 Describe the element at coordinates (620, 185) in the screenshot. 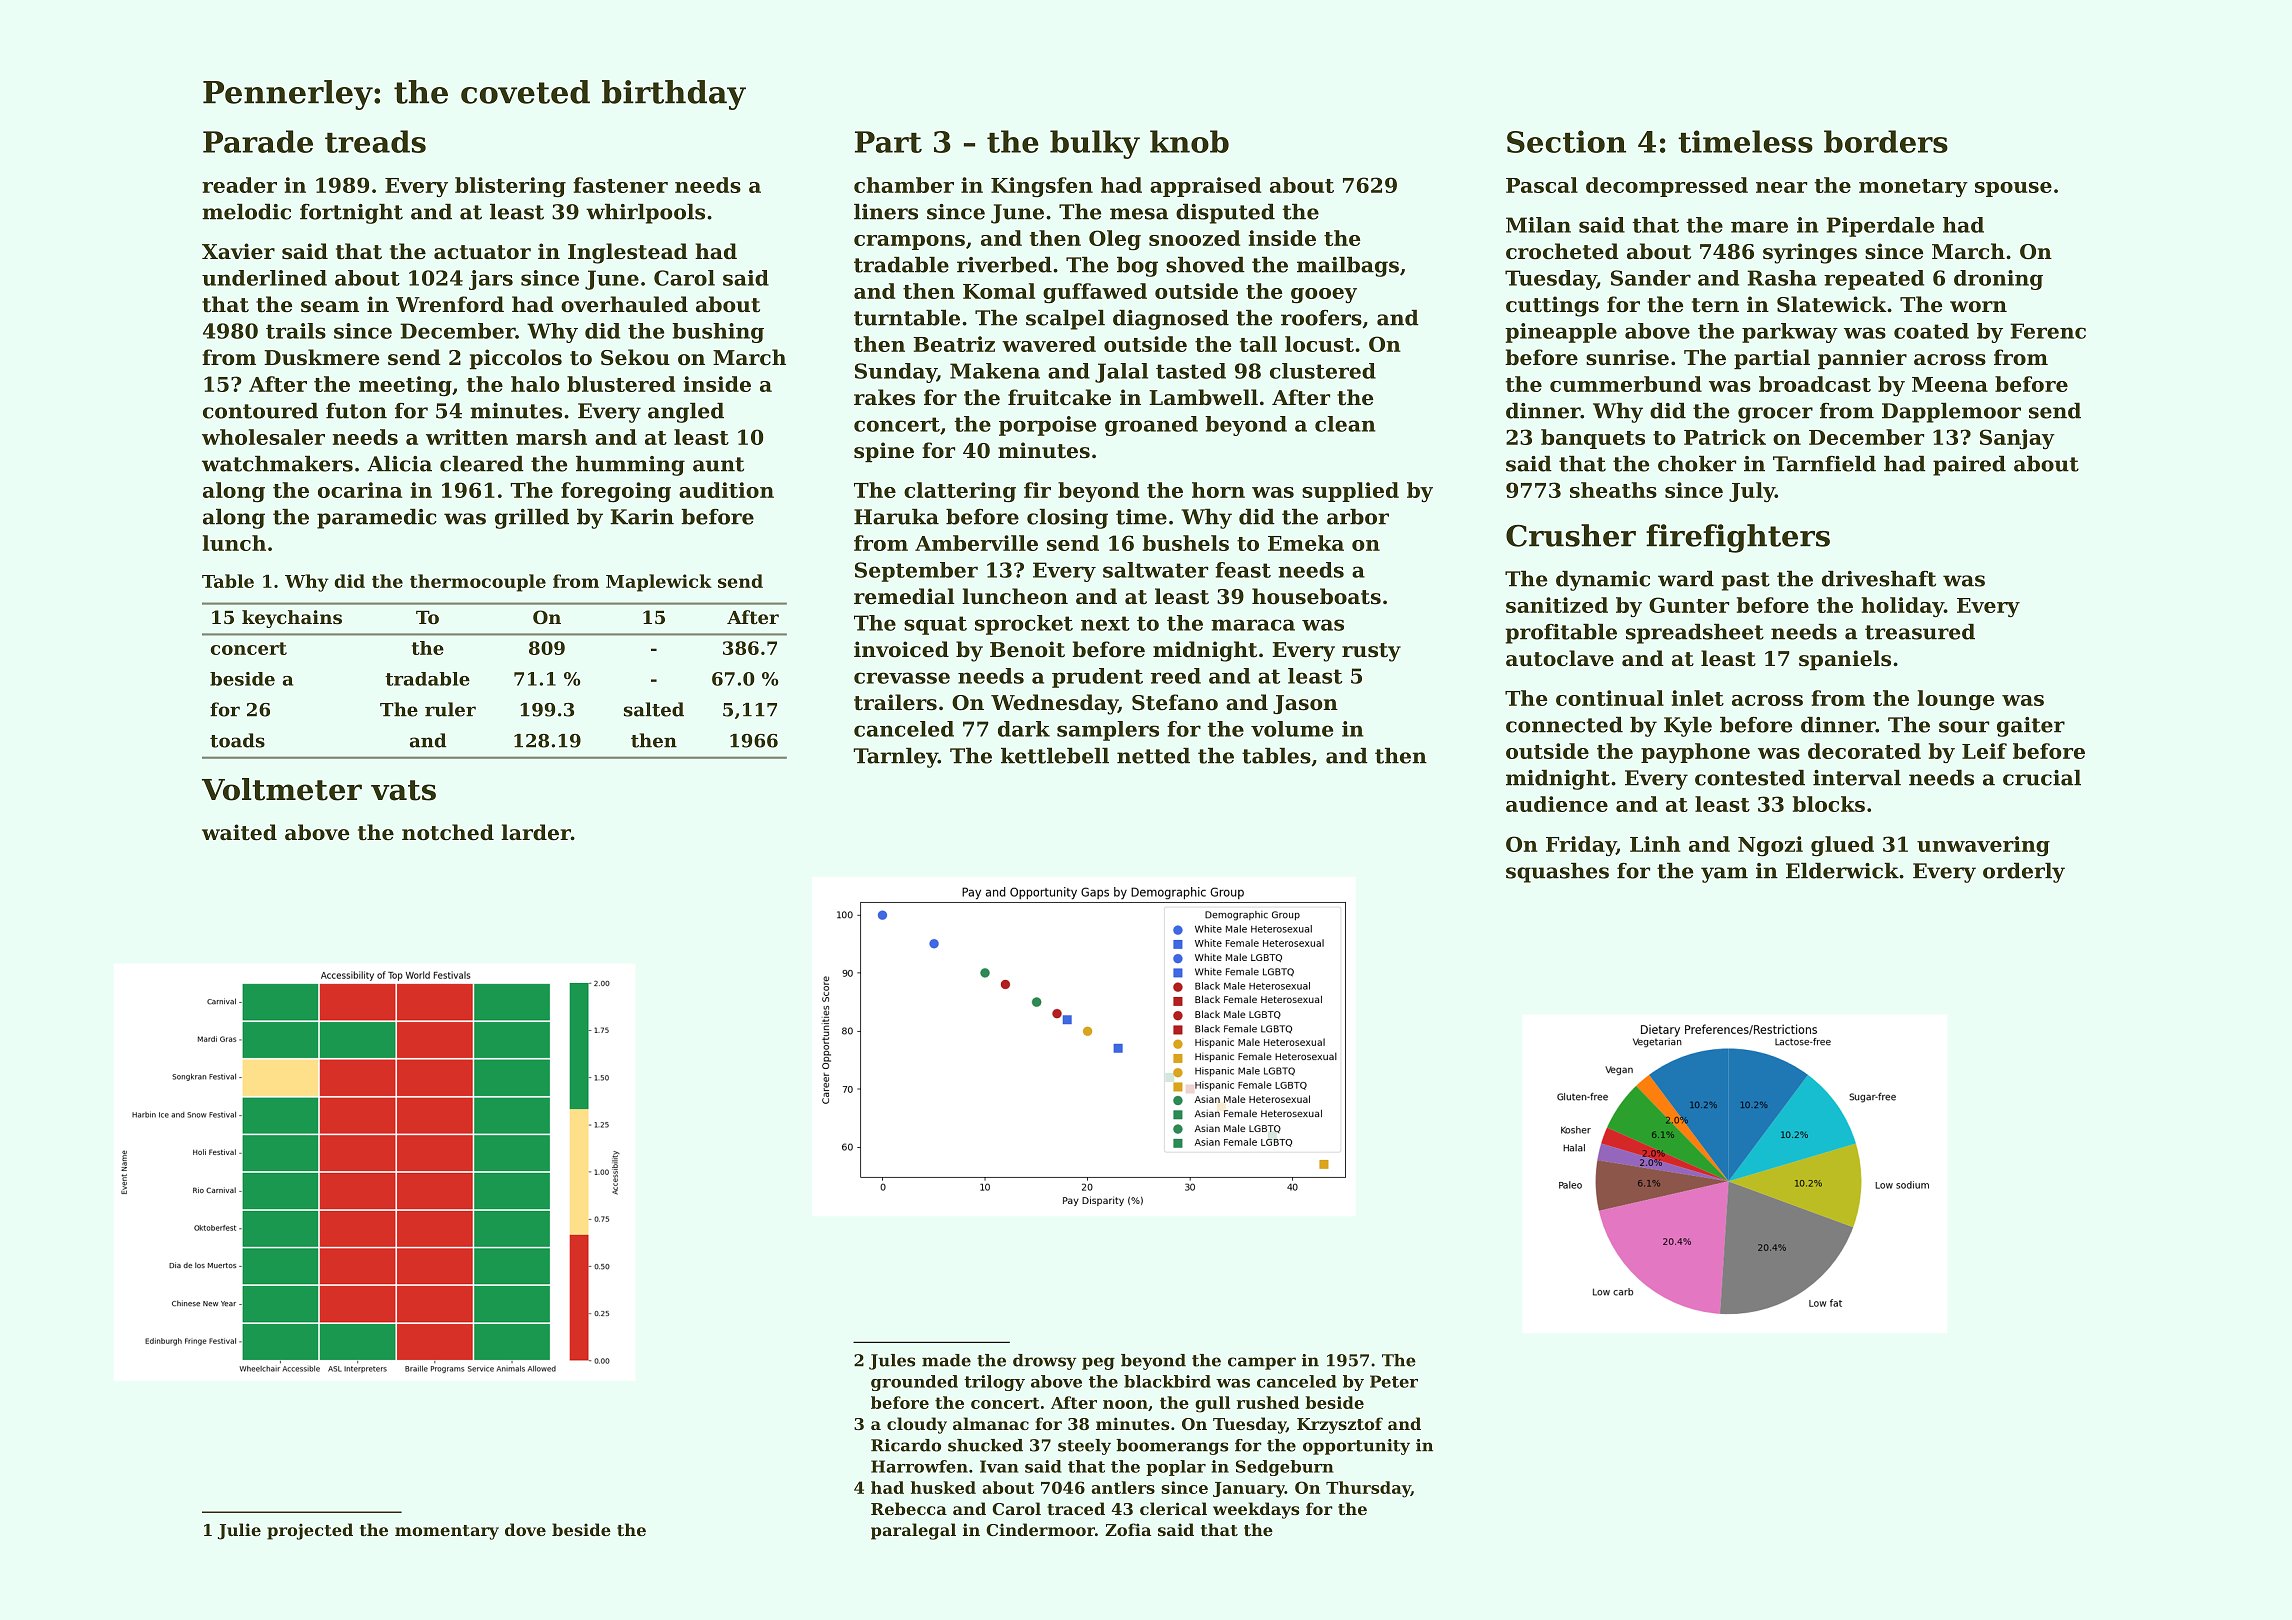

I see `fastener` at that location.
